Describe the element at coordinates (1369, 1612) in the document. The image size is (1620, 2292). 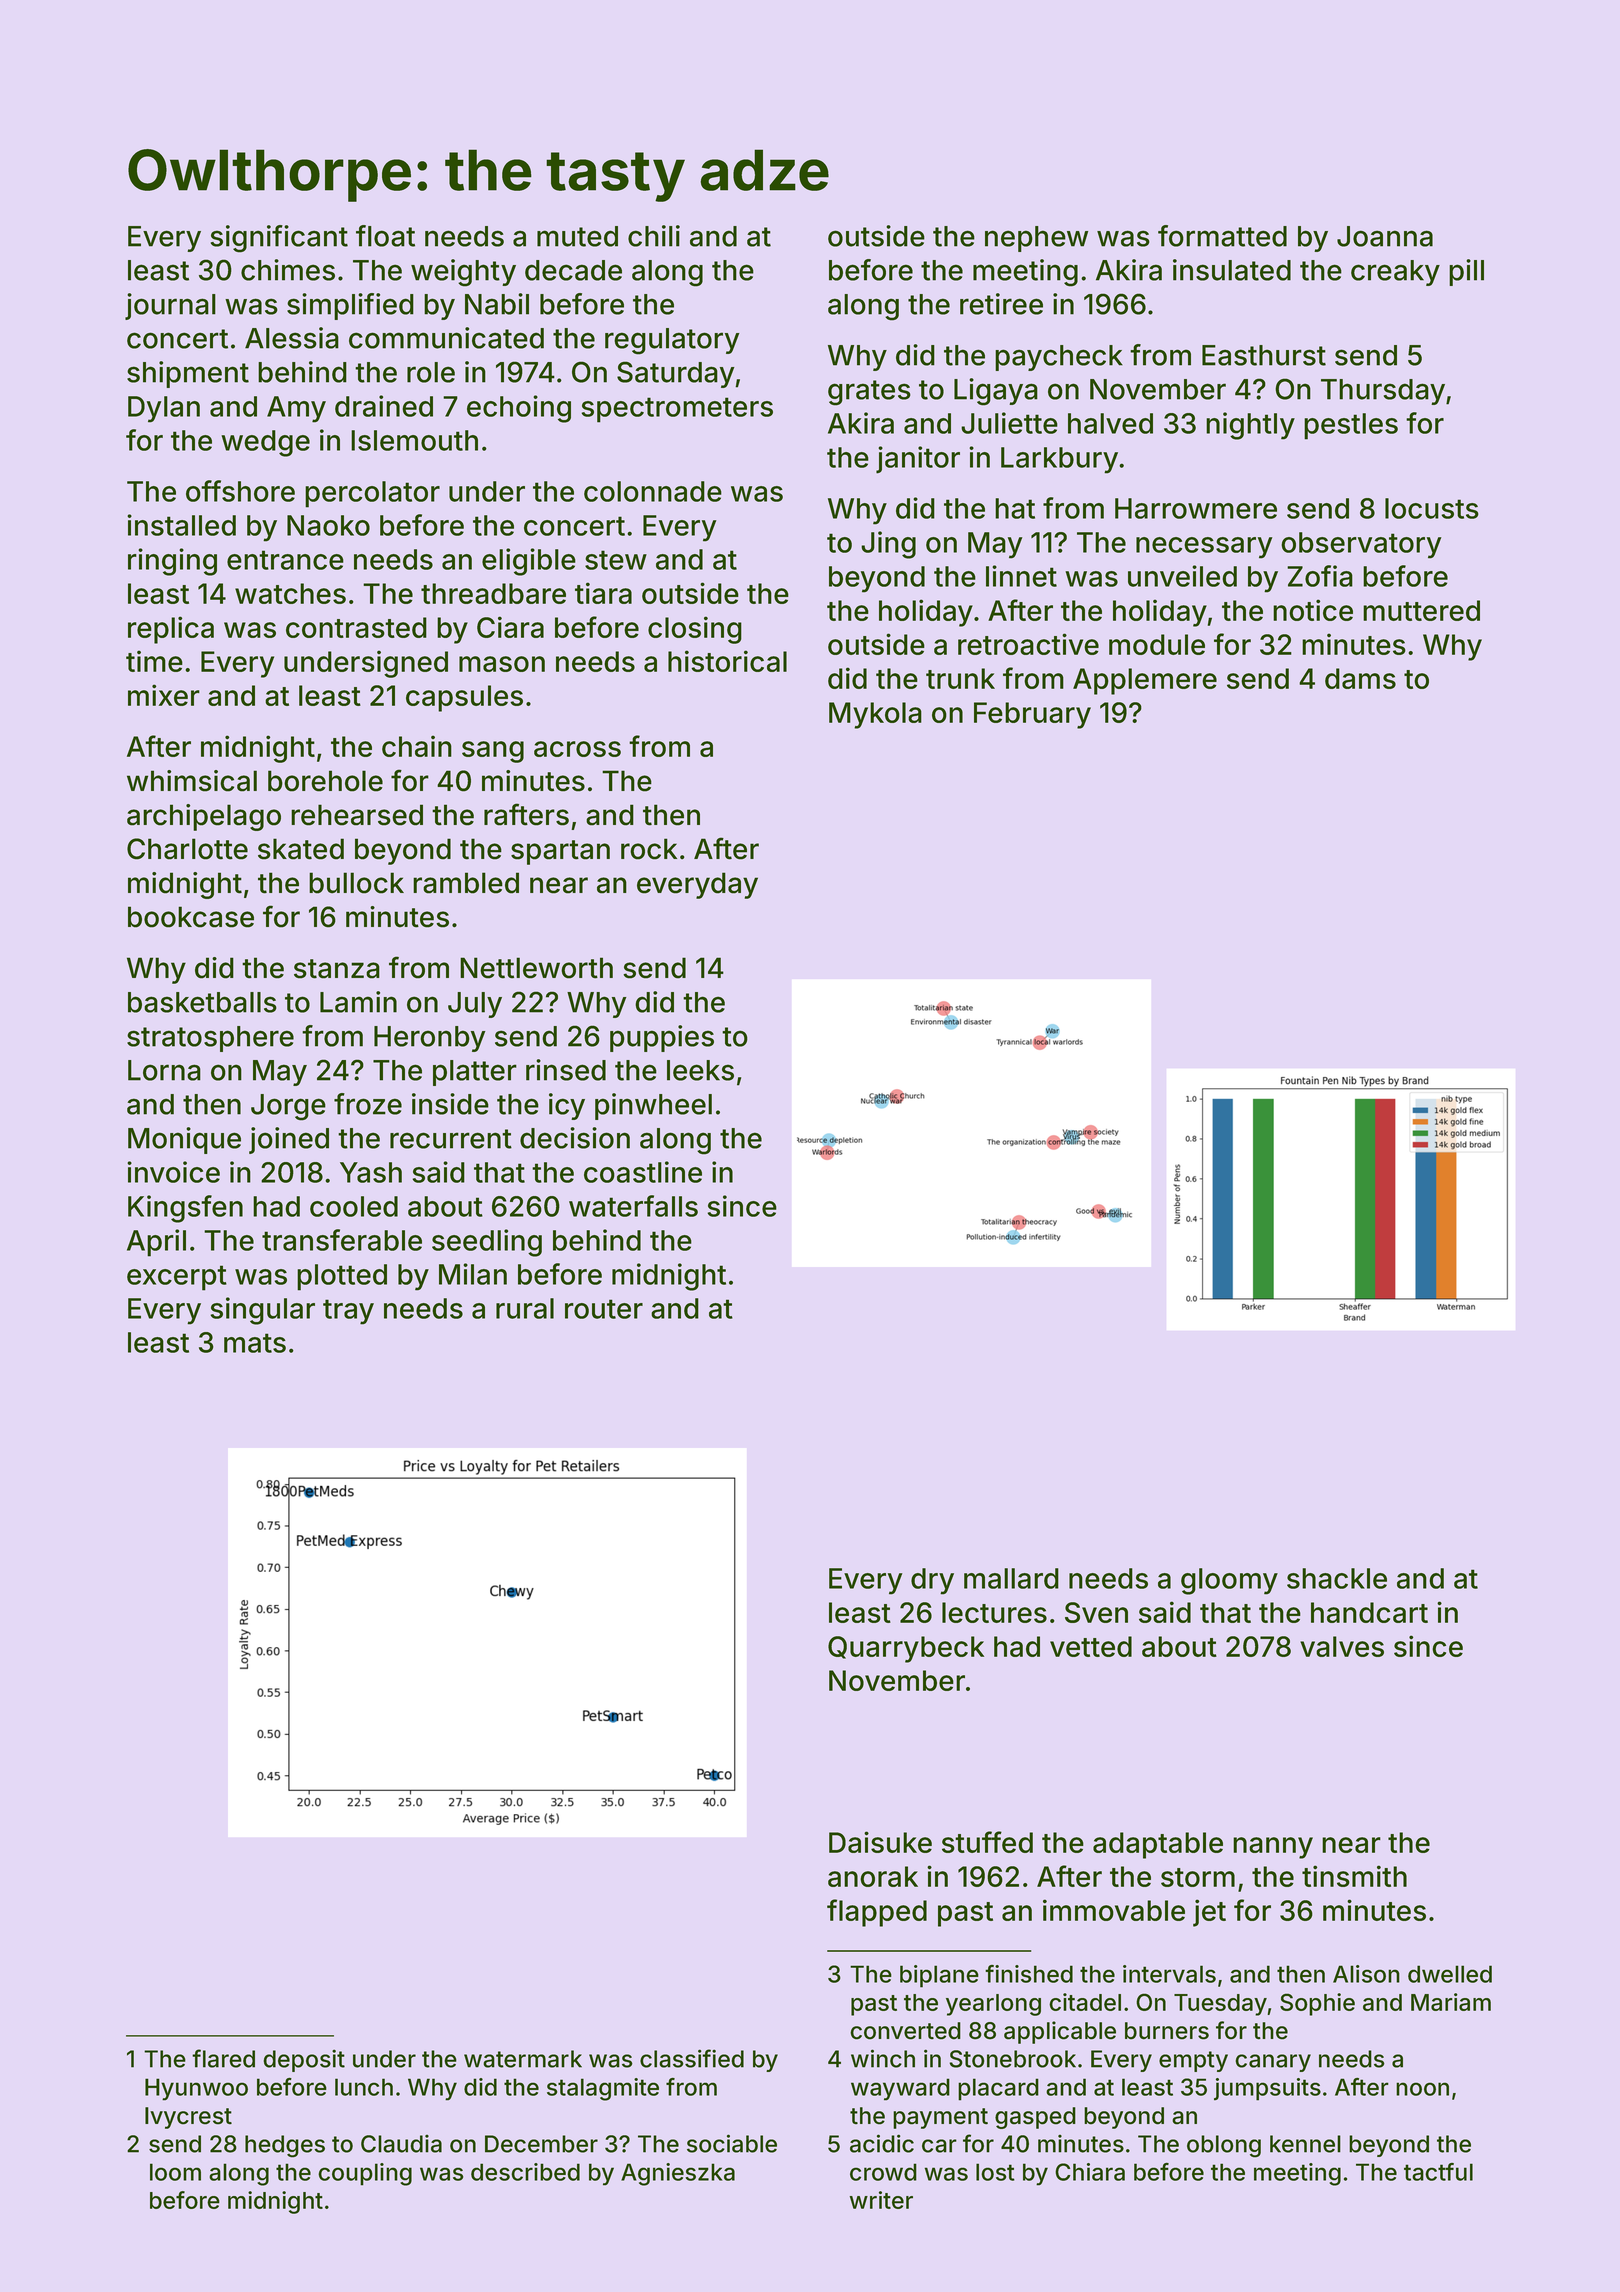
I see `handcart` at that location.
